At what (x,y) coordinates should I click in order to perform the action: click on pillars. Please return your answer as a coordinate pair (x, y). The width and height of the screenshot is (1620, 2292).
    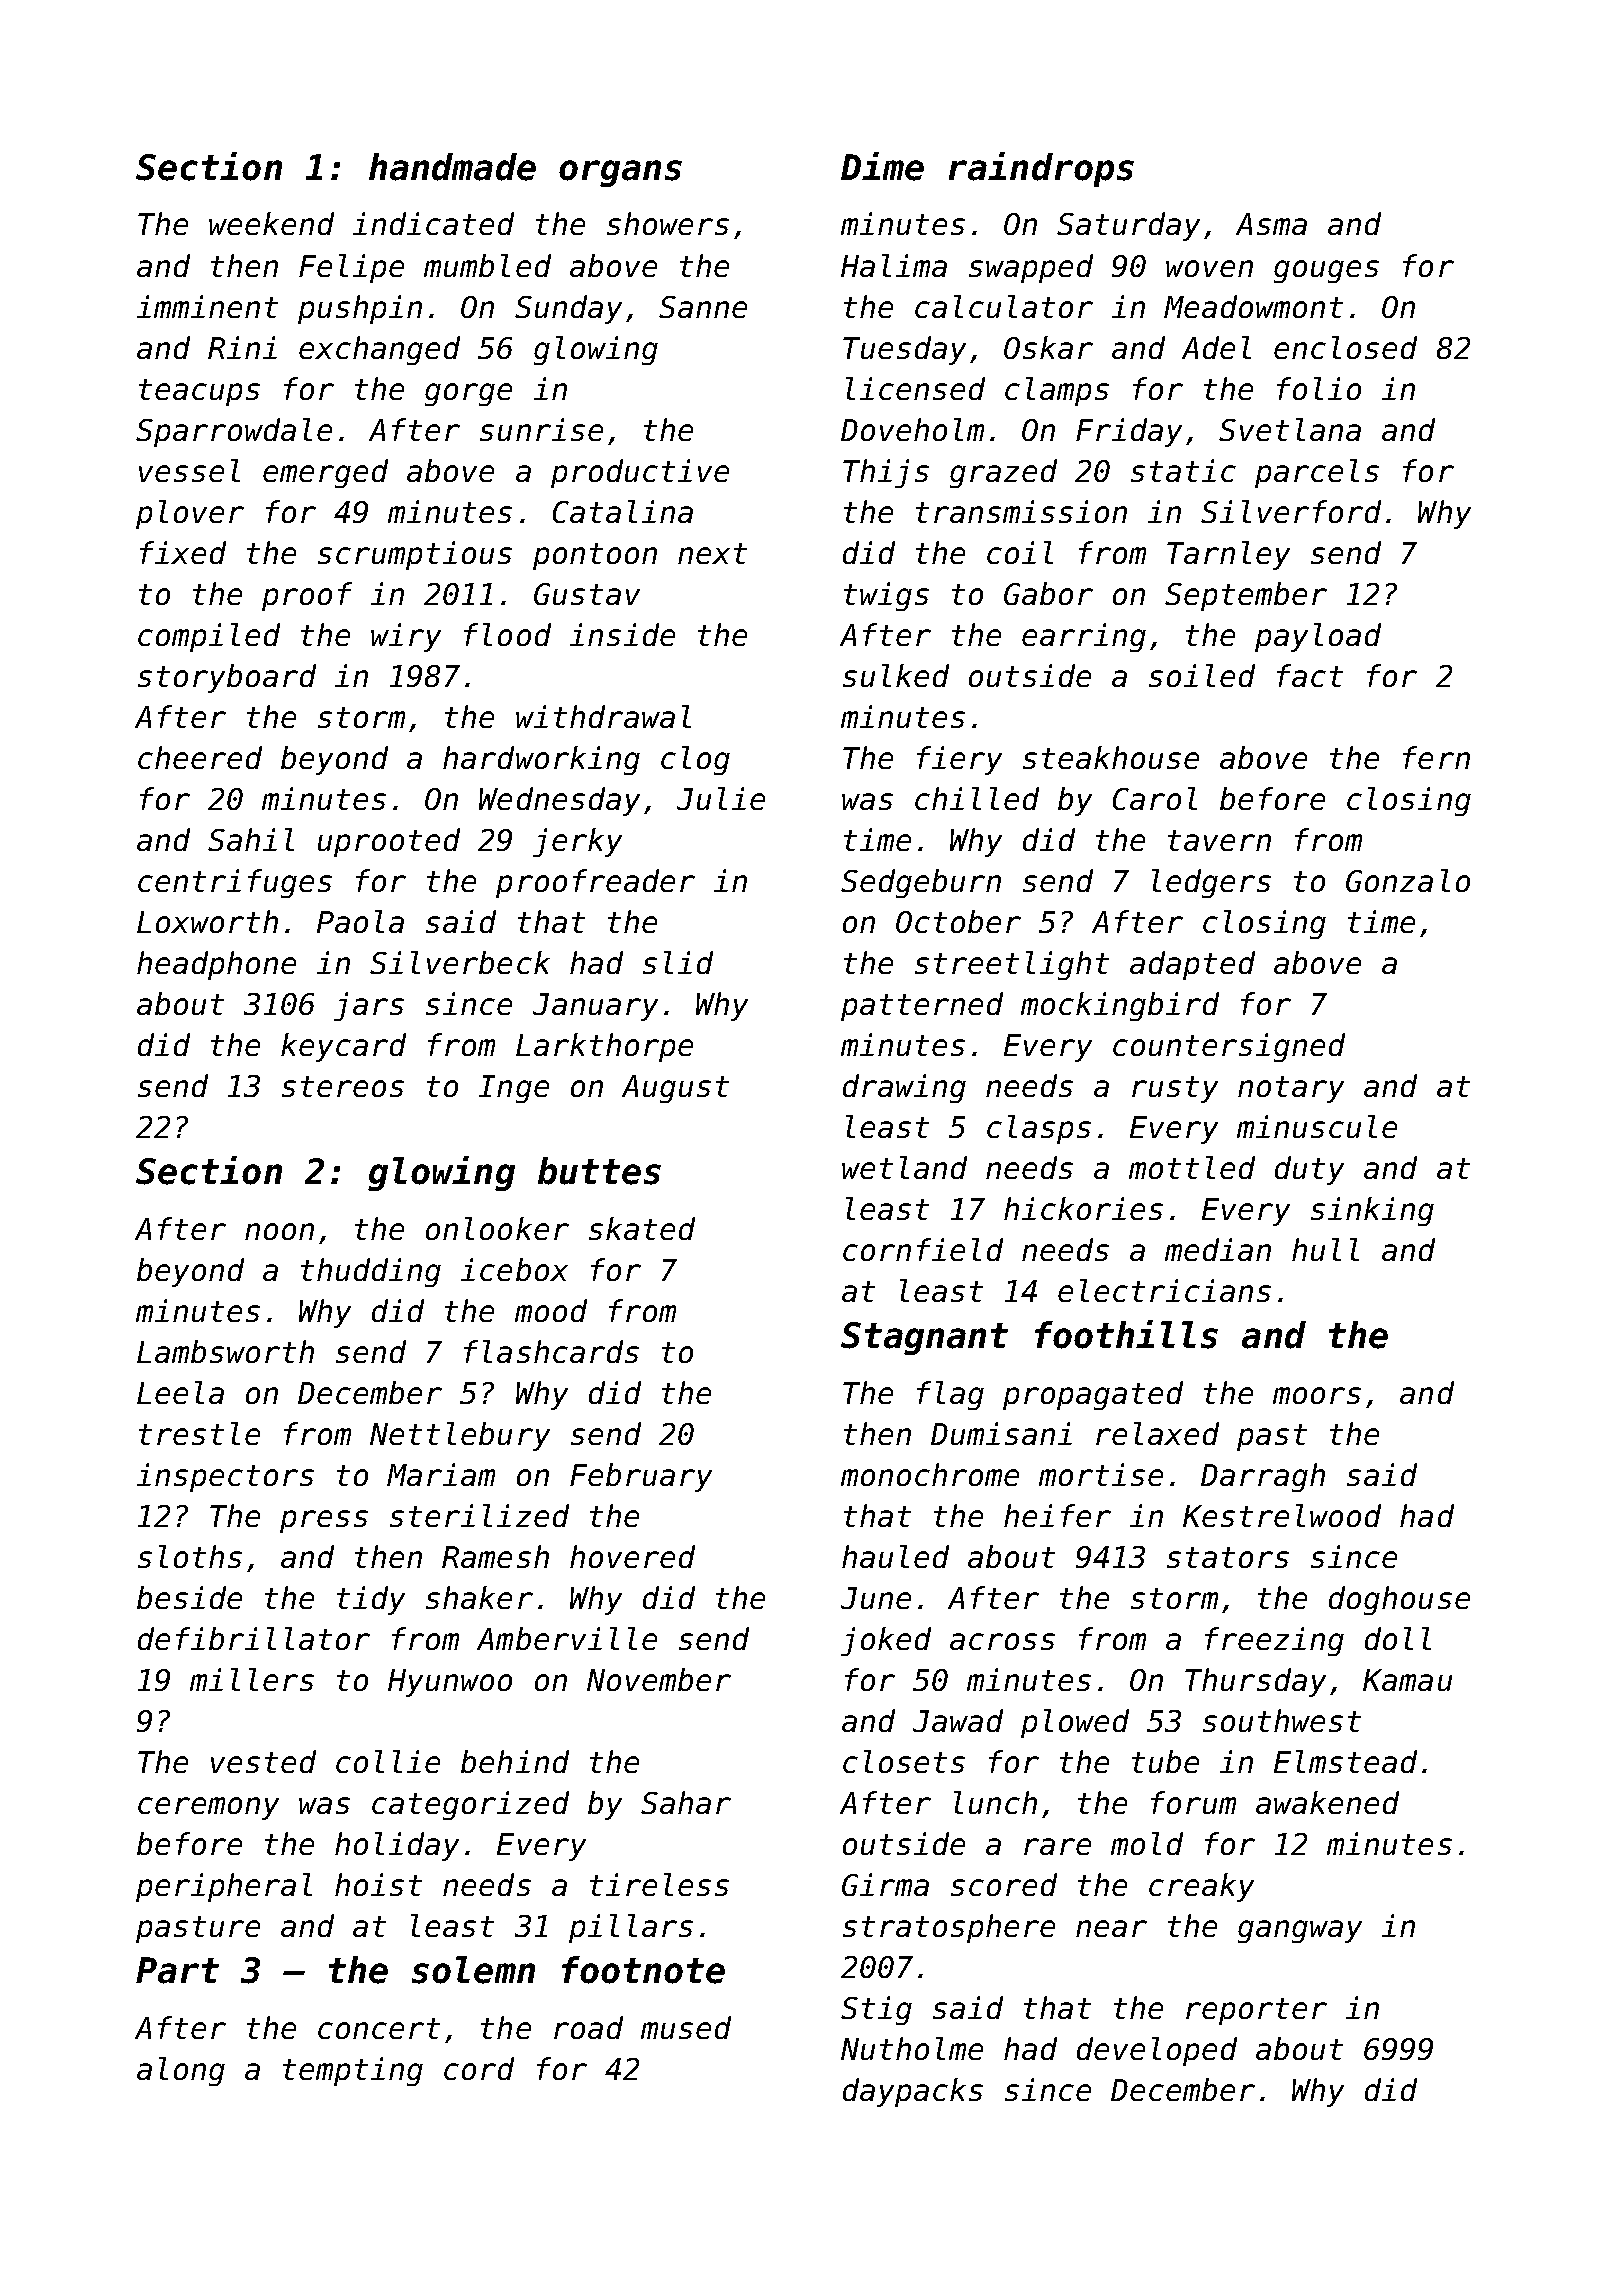
    Looking at the image, I should click on (631, 1928).
